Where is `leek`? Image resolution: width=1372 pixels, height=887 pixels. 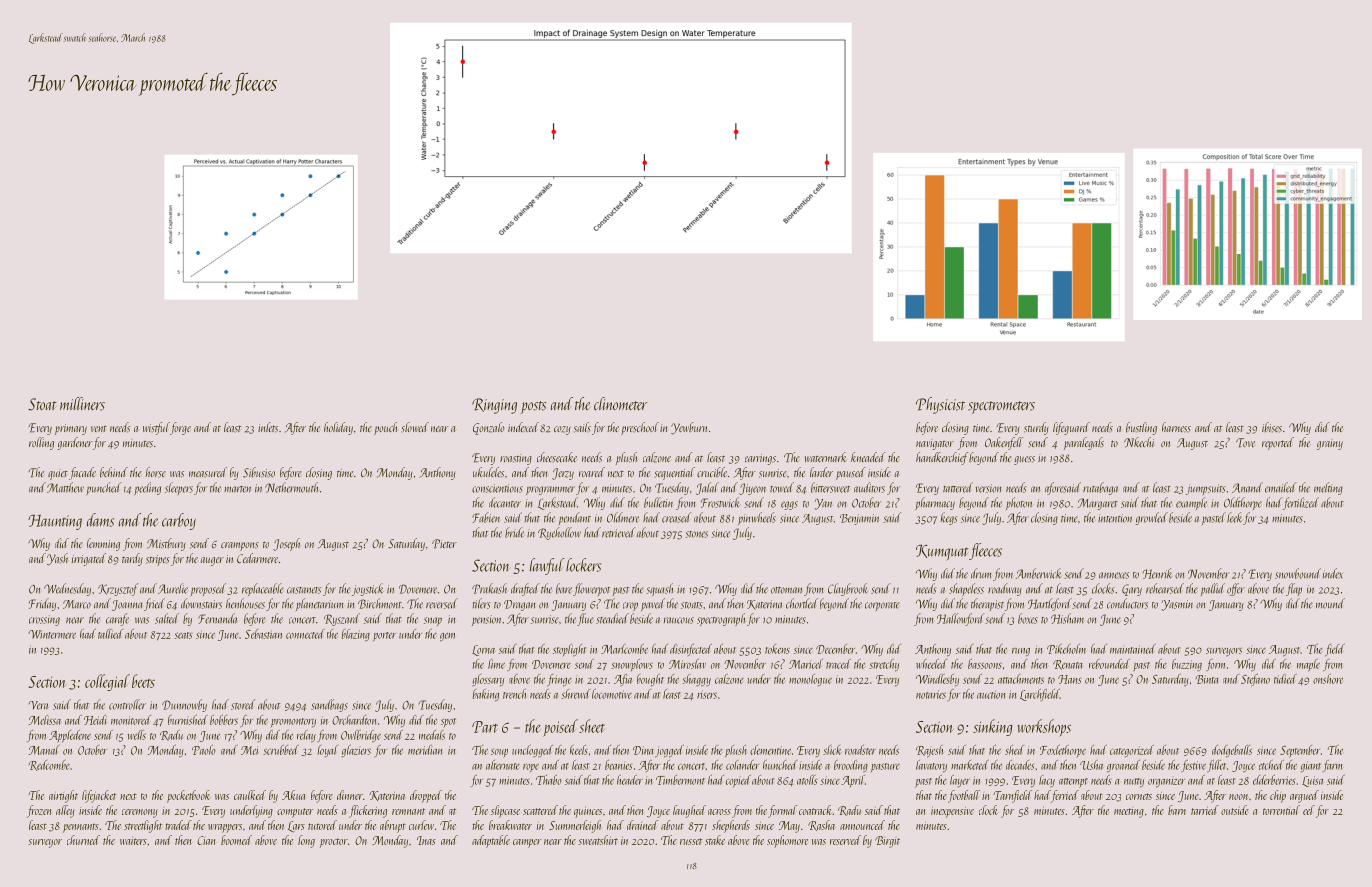
leek is located at coordinates (1234, 517).
